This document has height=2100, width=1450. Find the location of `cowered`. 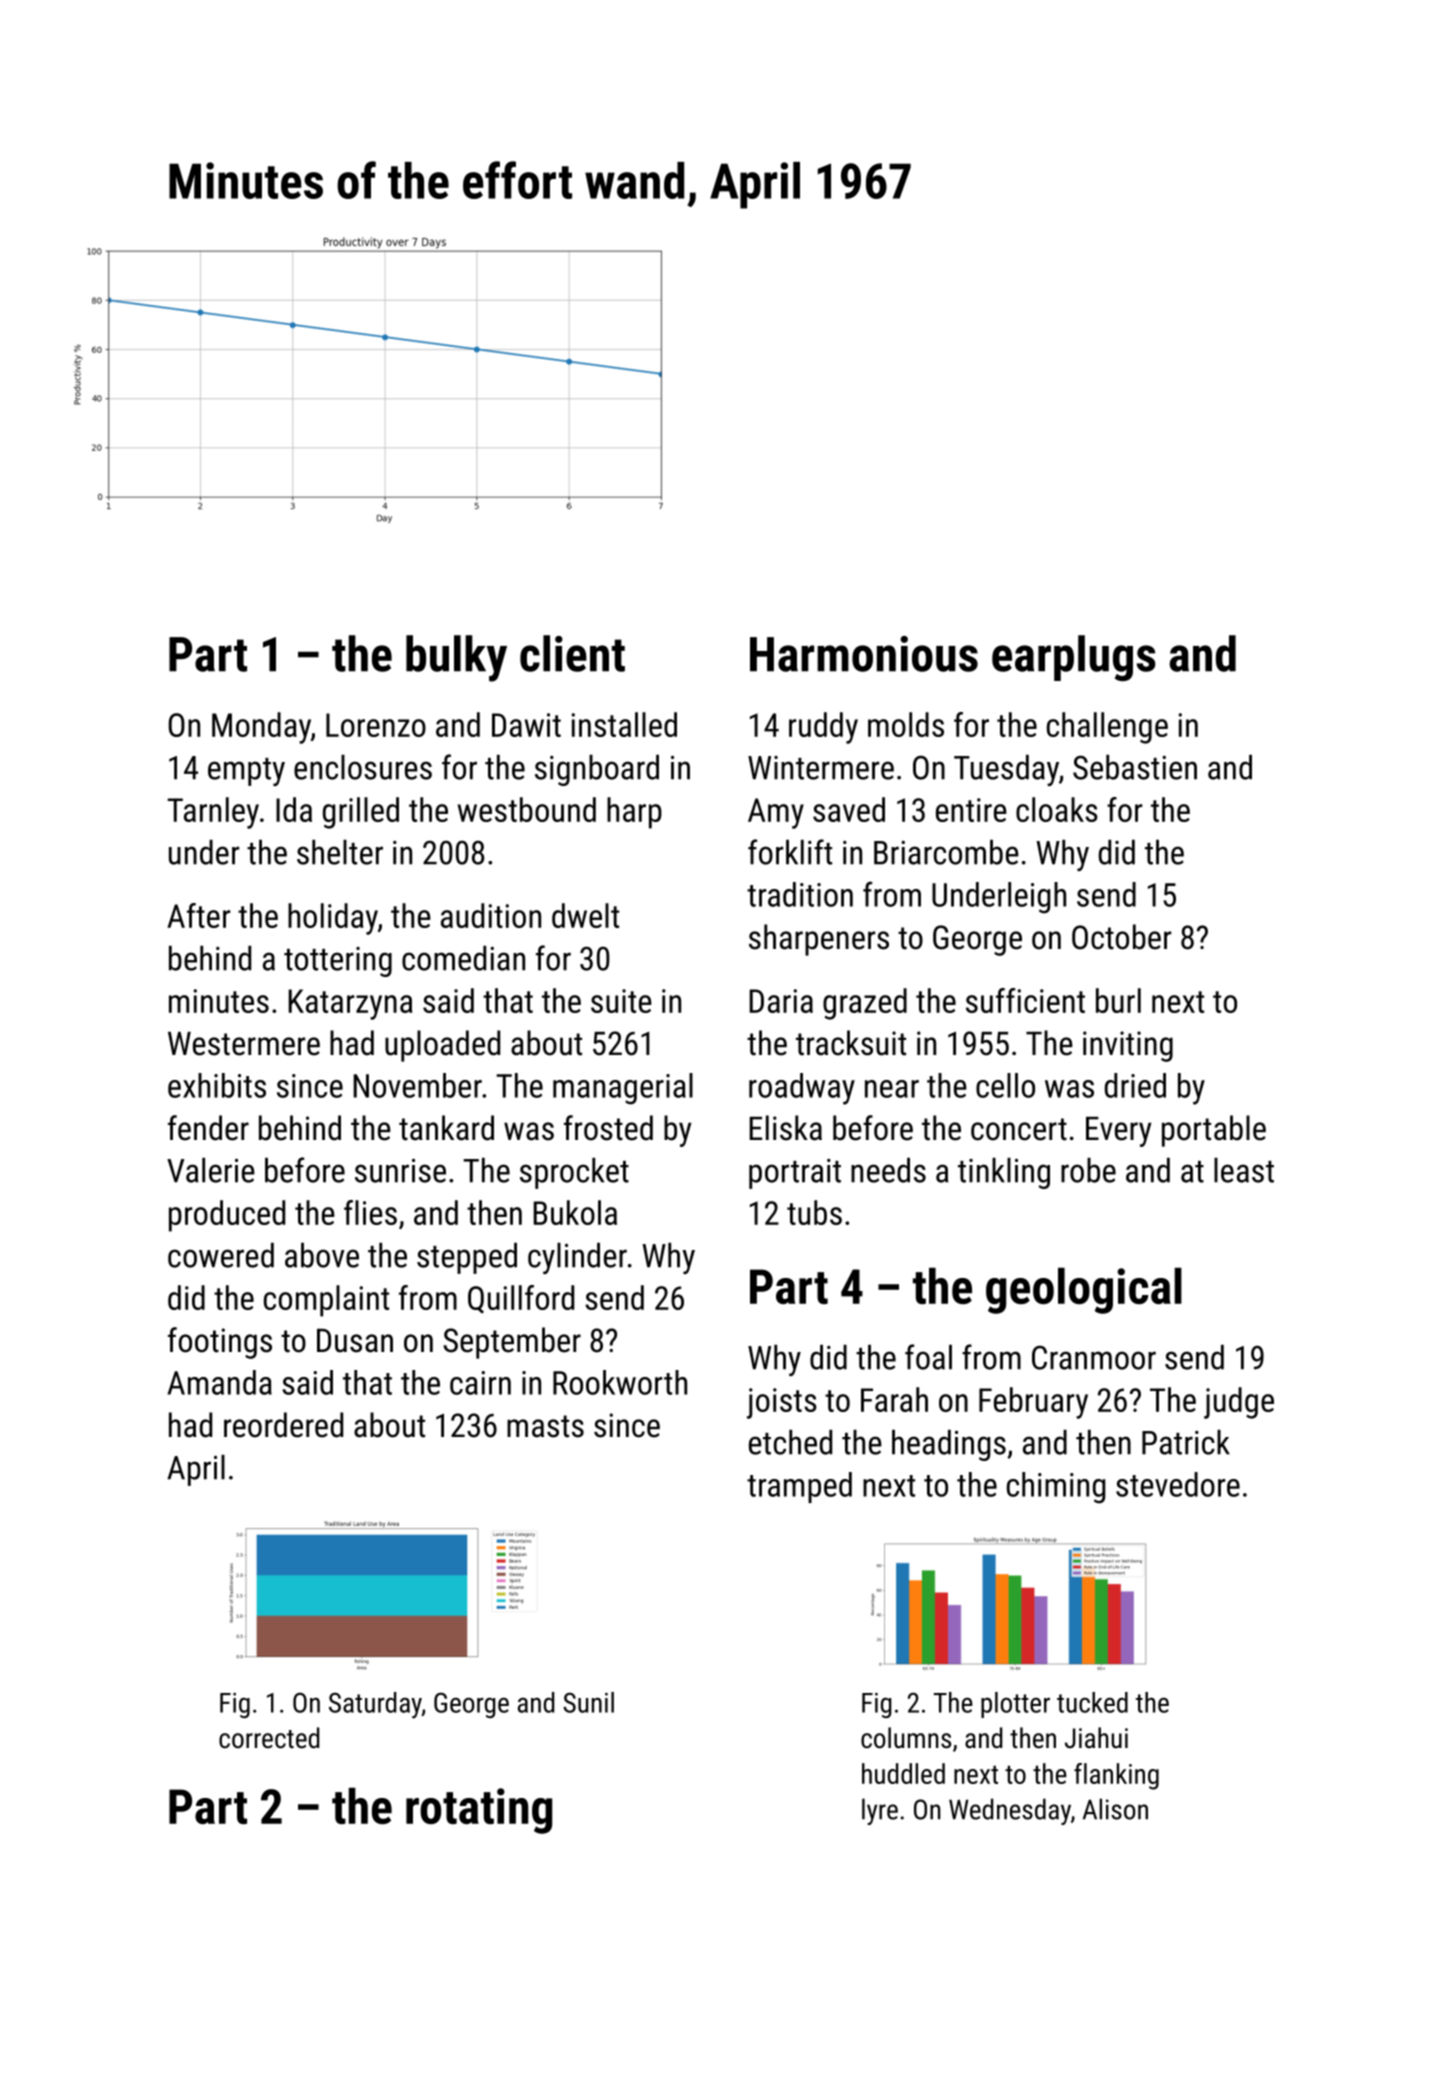

cowered is located at coordinates (221, 1255).
